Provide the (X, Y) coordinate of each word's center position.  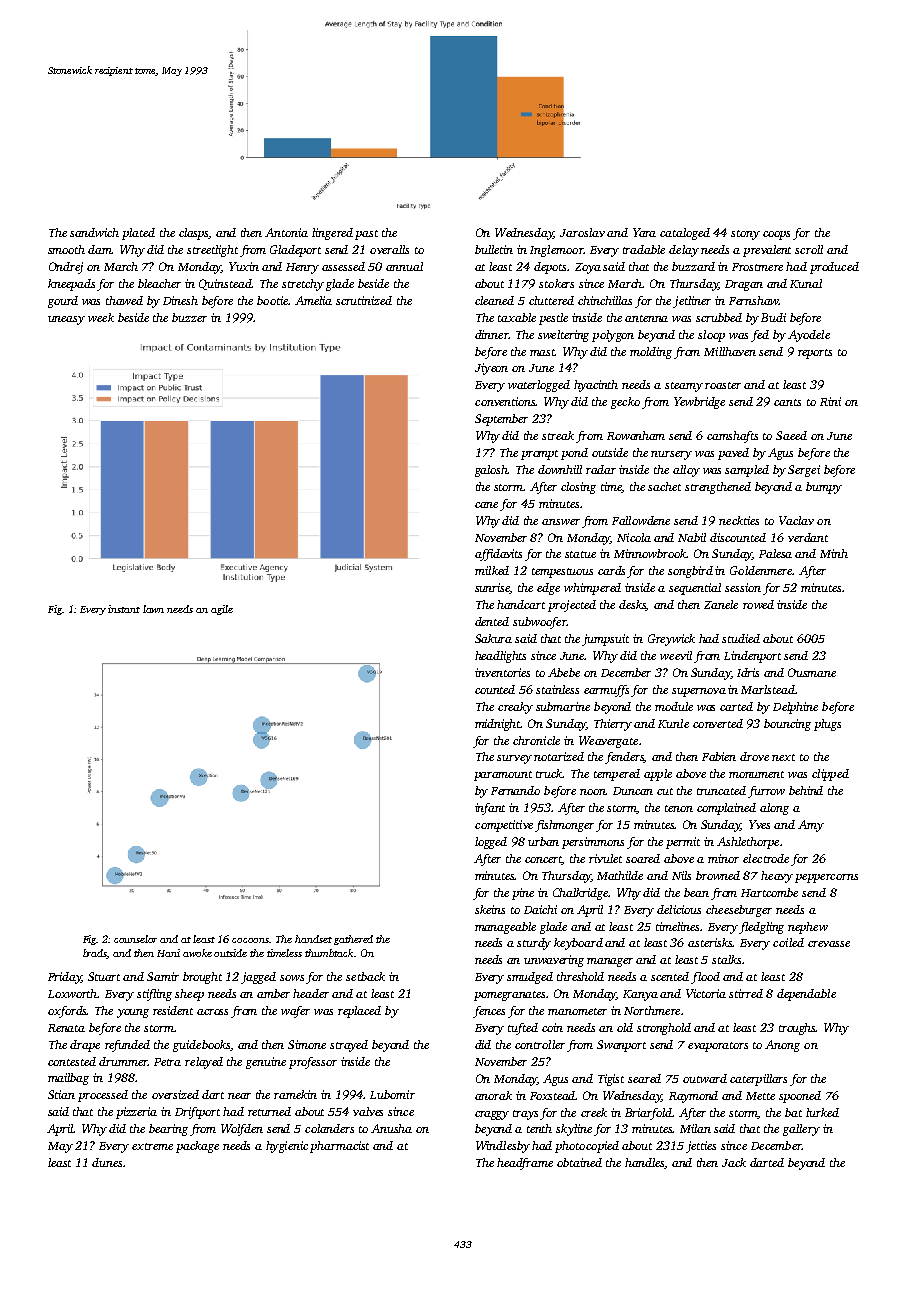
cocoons (251, 940)
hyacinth (596, 386)
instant (124, 609)
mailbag (68, 1079)
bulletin (494, 249)
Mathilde (620, 875)
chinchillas (605, 300)
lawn (153, 609)
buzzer (189, 317)
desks (633, 605)
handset (313, 939)
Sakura (493, 638)
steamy (684, 387)
